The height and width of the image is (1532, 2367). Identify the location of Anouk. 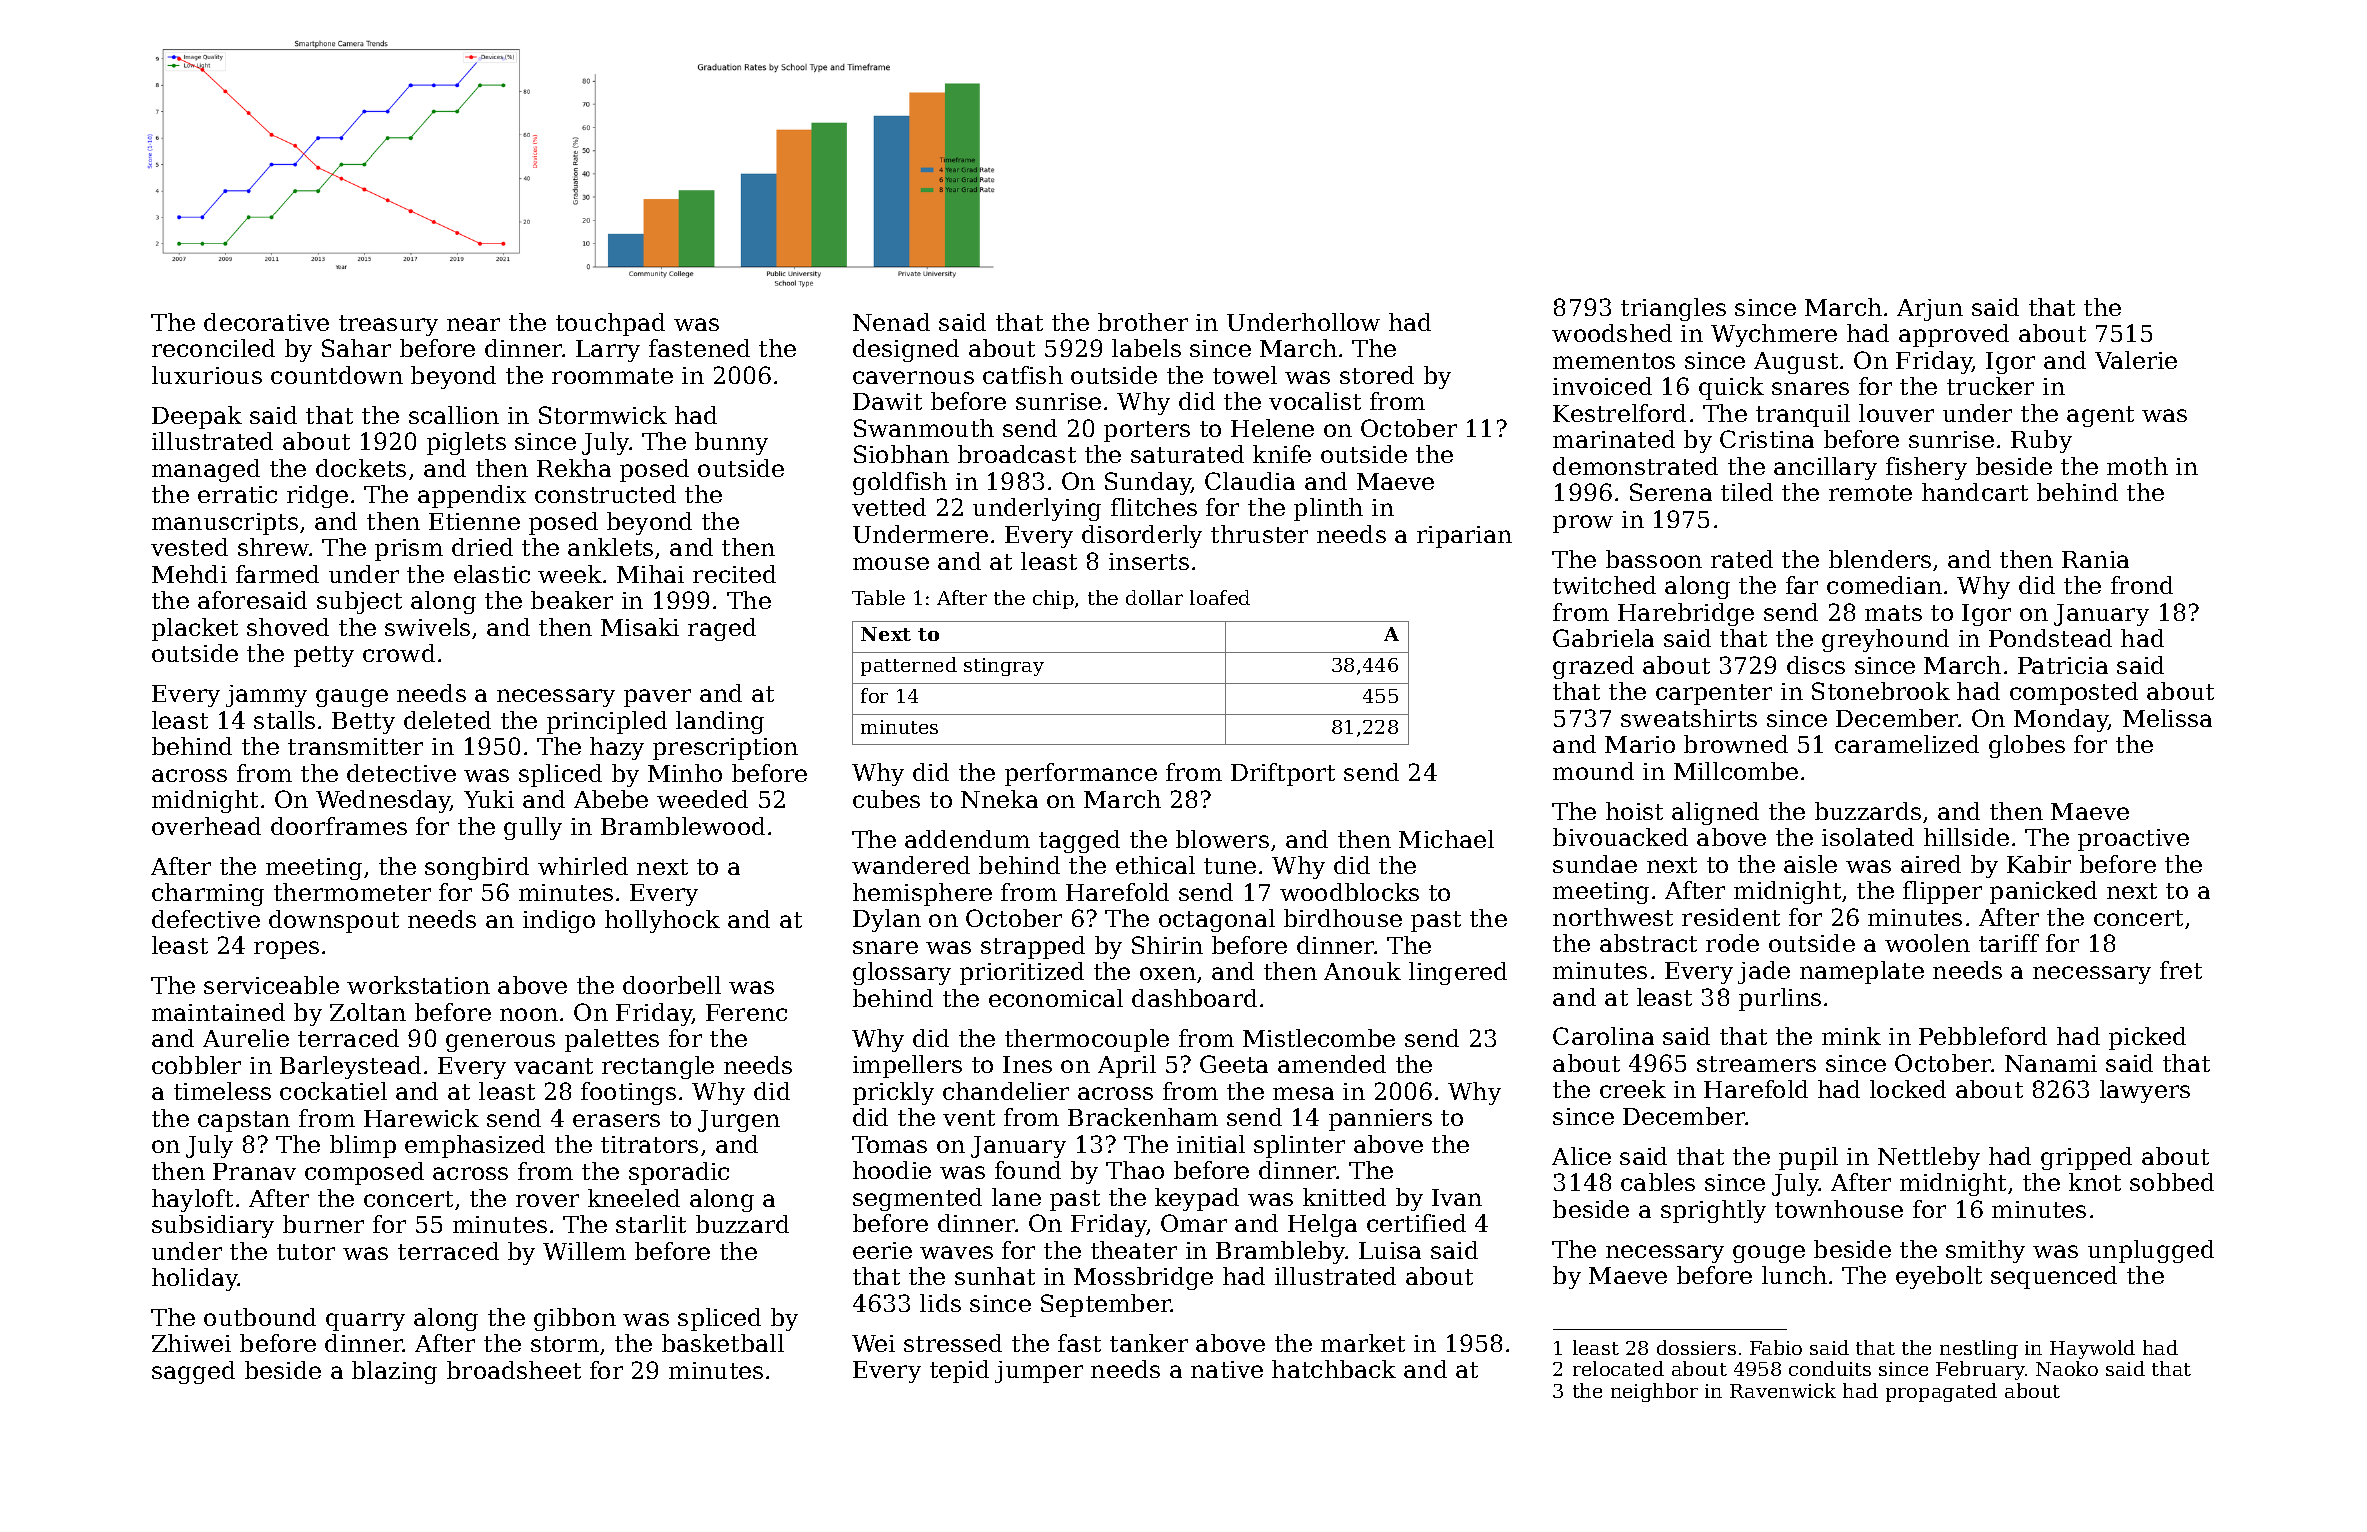
(1362, 971).
